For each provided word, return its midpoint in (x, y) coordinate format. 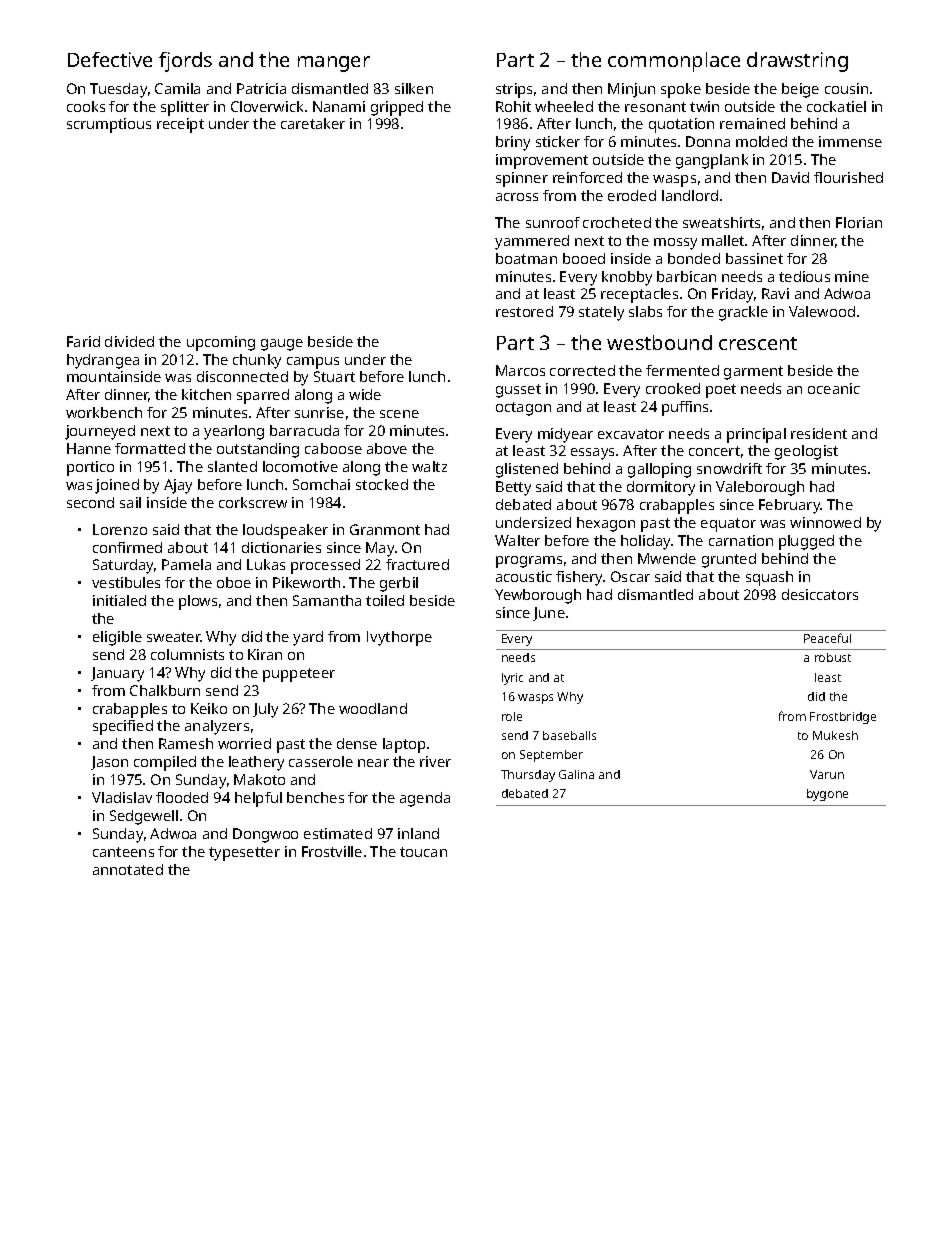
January (117, 674)
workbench (104, 412)
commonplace (674, 62)
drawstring (797, 62)
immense (850, 141)
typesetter (244, 854)
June (549, 614)
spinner (522, 179)
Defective (110, 59)
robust (833, 657)
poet (721, 391)
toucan (423, 852)
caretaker (313, 123)
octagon (523, 409)
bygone (827, 795)
